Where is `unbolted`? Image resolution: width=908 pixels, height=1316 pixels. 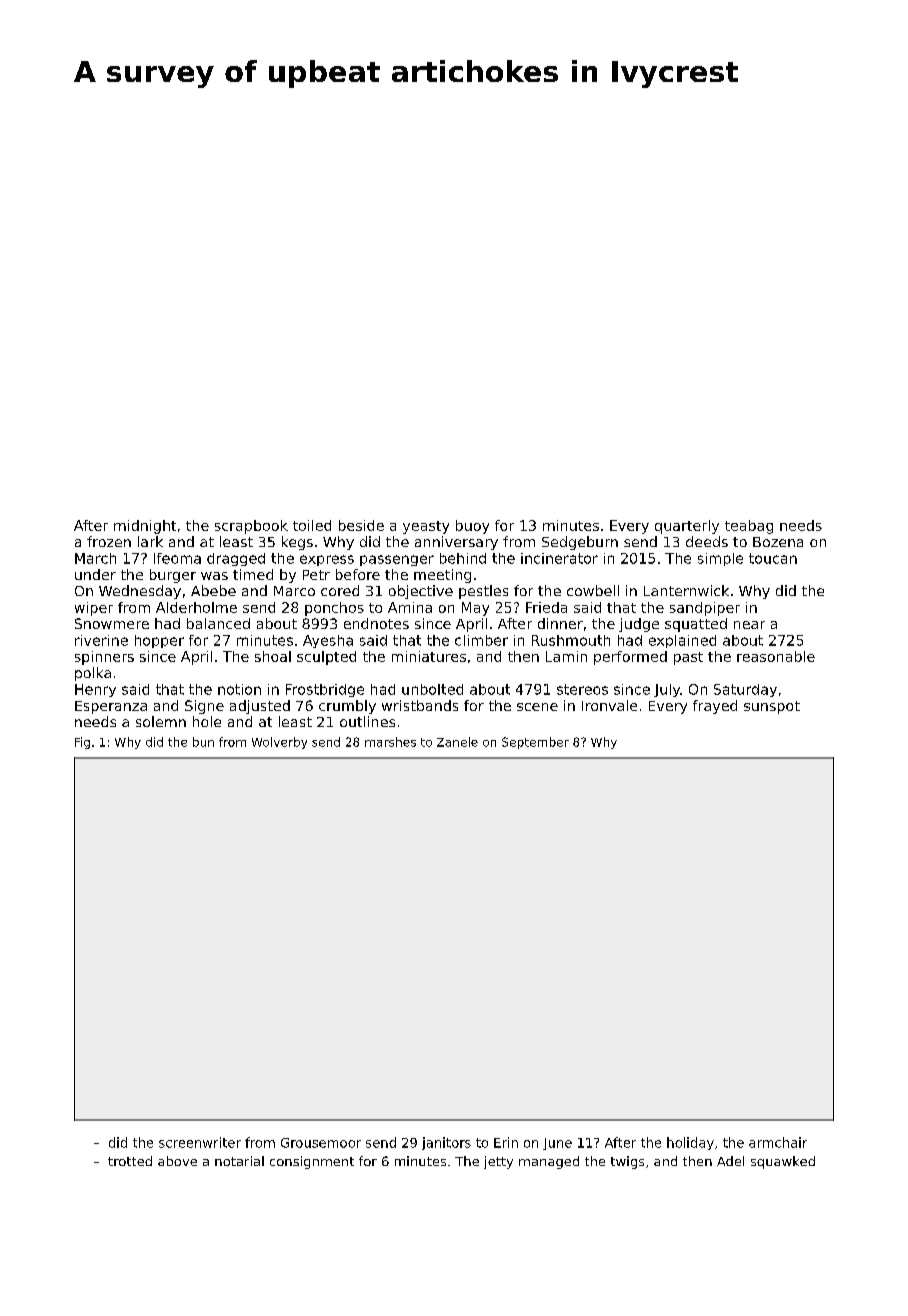
unbolted is located at coordinates (432, 689).
